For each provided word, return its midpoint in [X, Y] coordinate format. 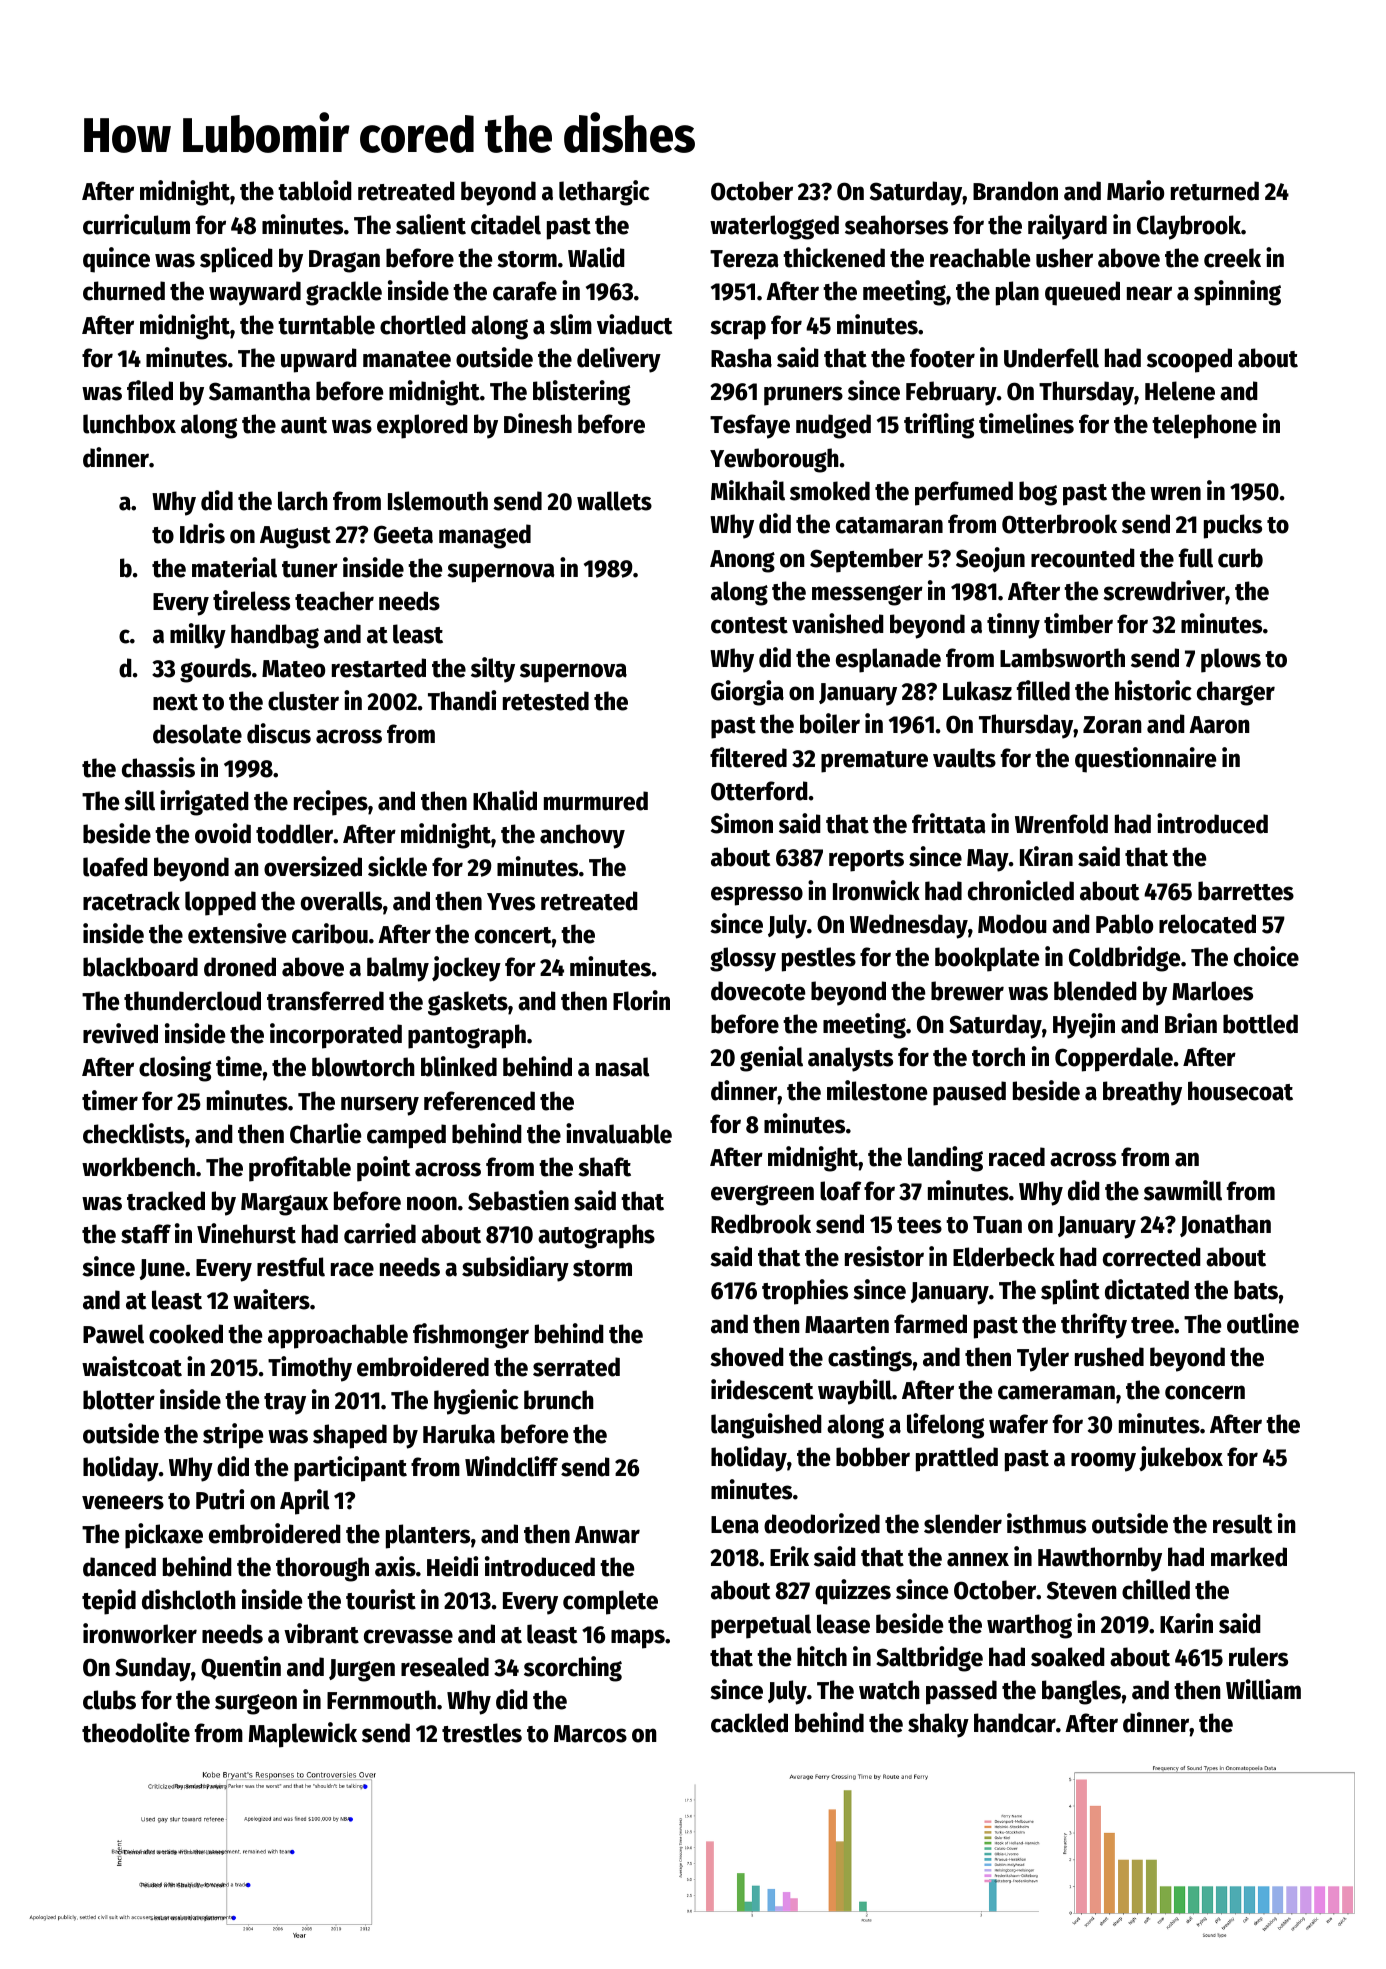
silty [493, 670]
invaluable [619, 1133]
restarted [379, 668]
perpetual [761, 1626]
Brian [1191, 1023]
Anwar [607, 1535]
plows [1231, 660]
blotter [119, 1400]
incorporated [336, 1036]
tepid [109, 1602]
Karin [1186, 1623]
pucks [1233, 526]
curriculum [136, 224]
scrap [738, 330]
